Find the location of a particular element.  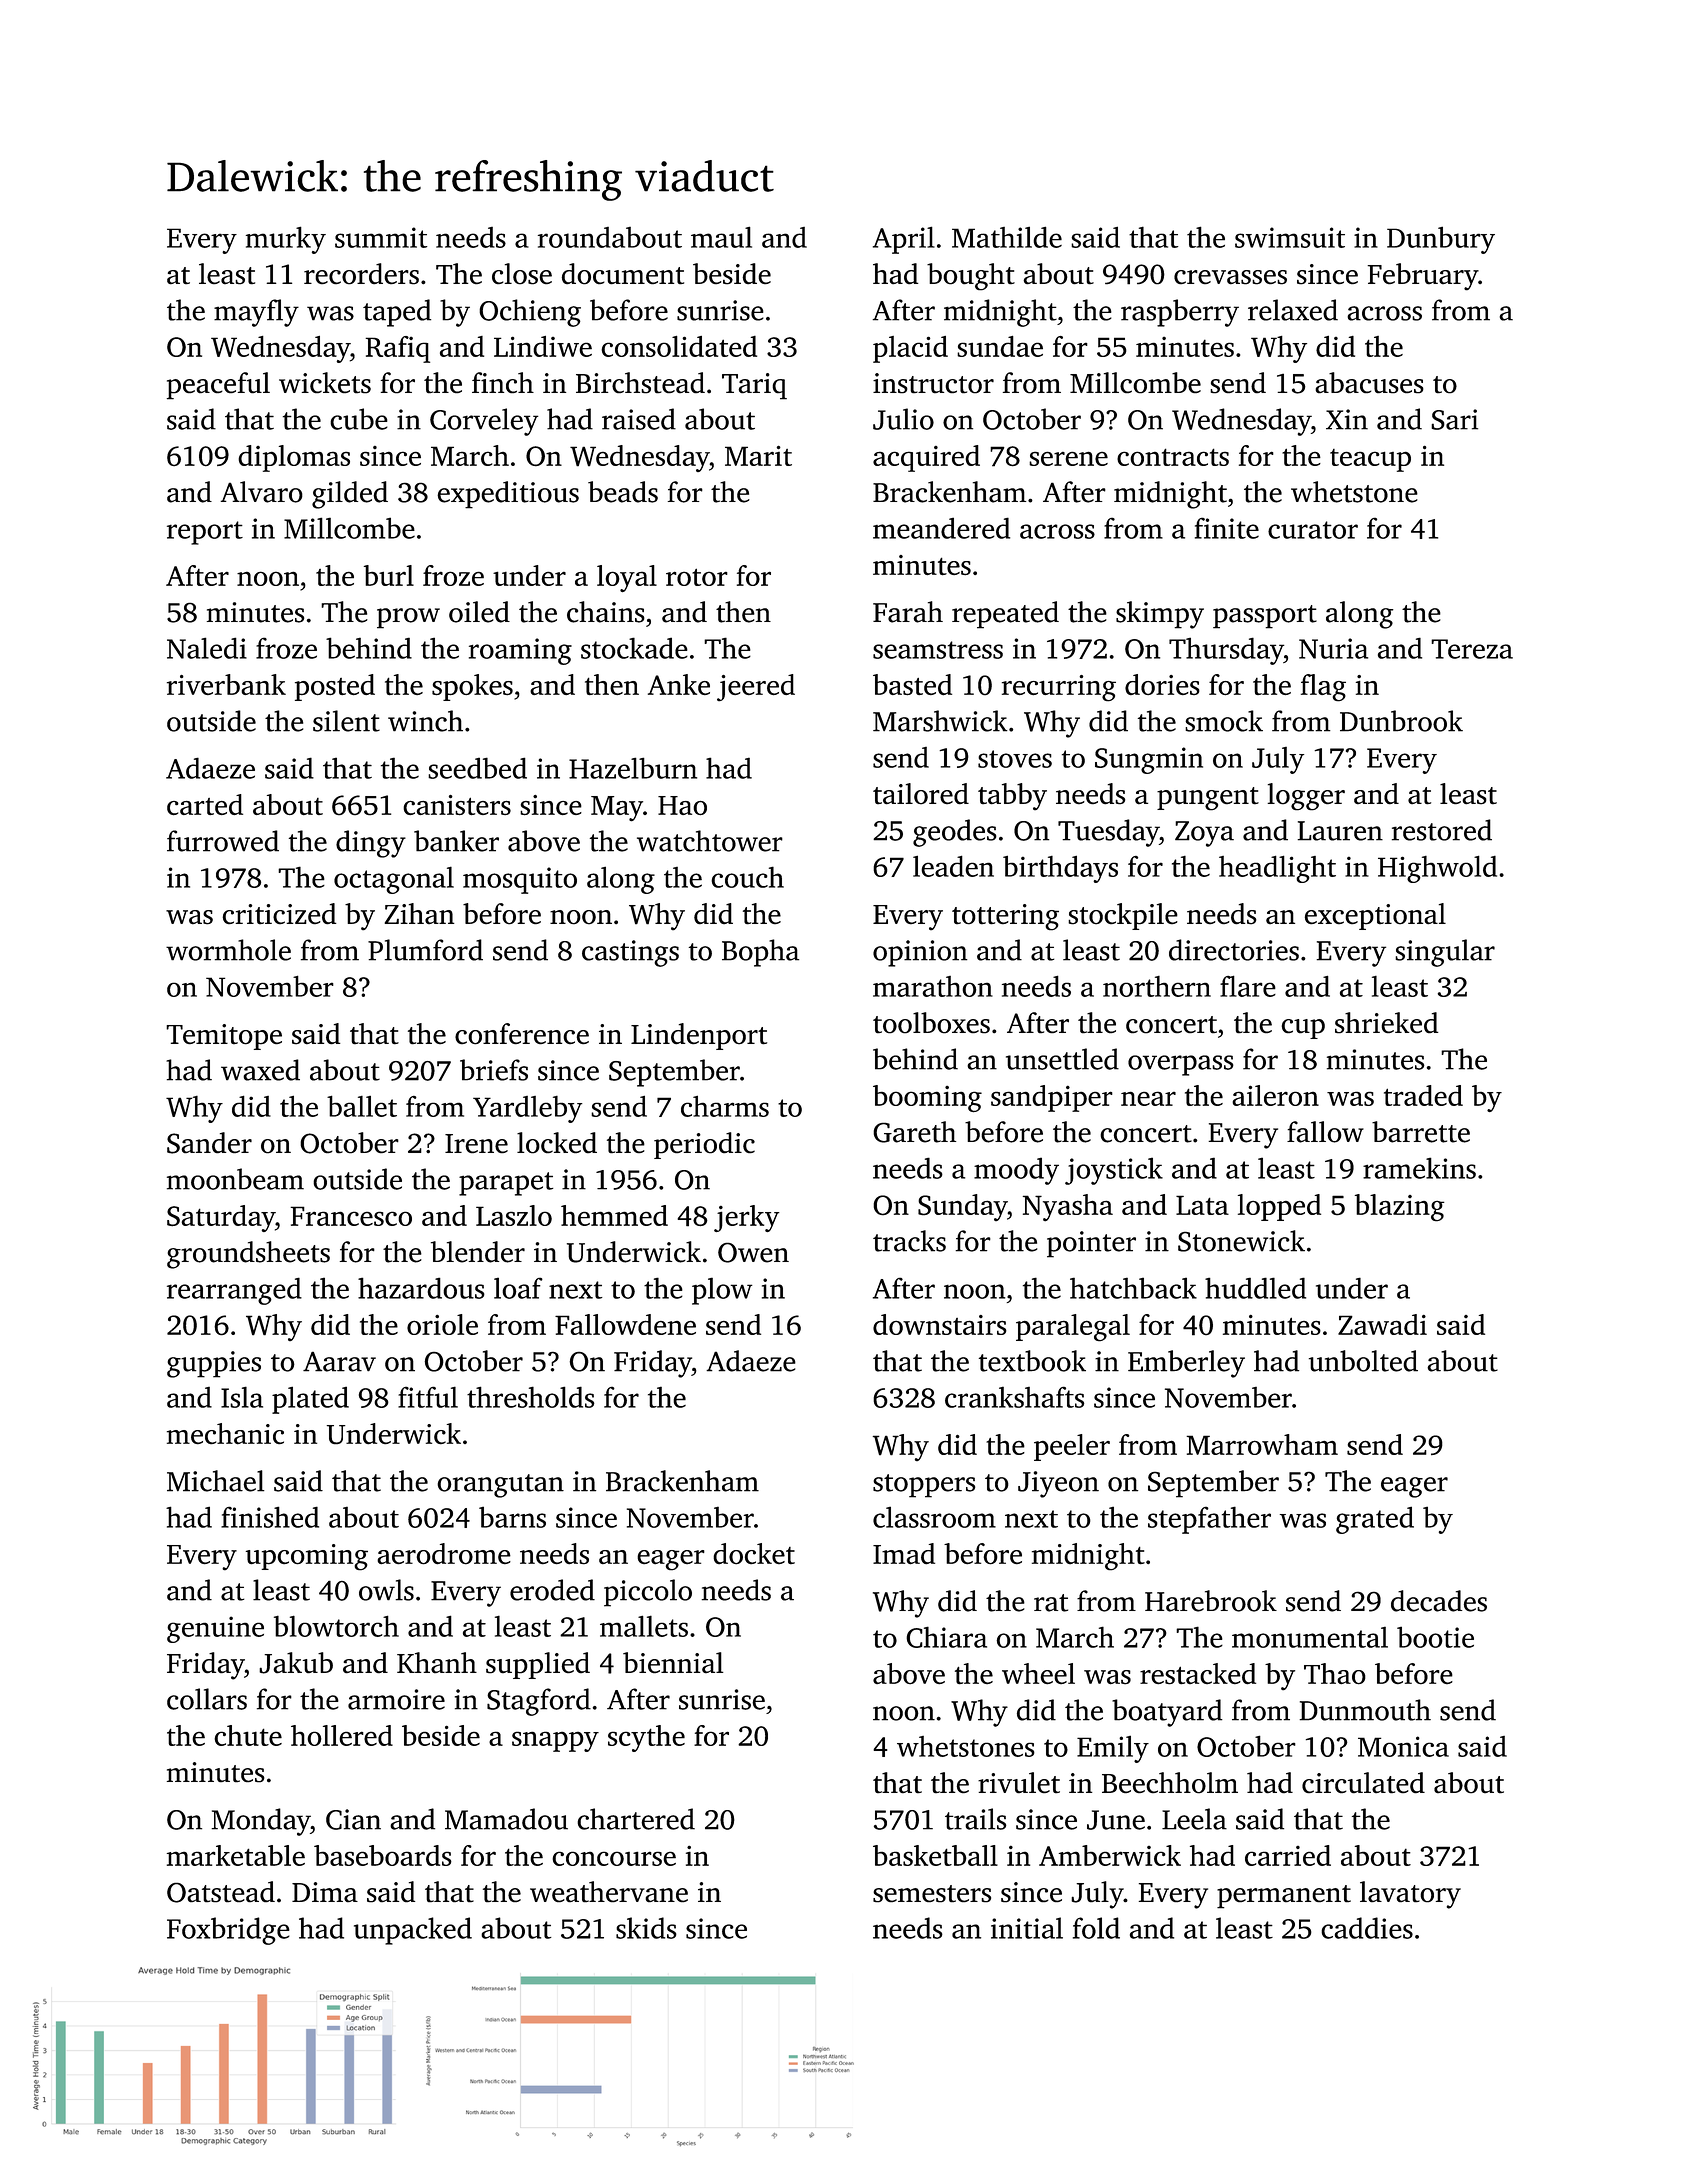

wheel is located at coordinates (1038, 1673).
